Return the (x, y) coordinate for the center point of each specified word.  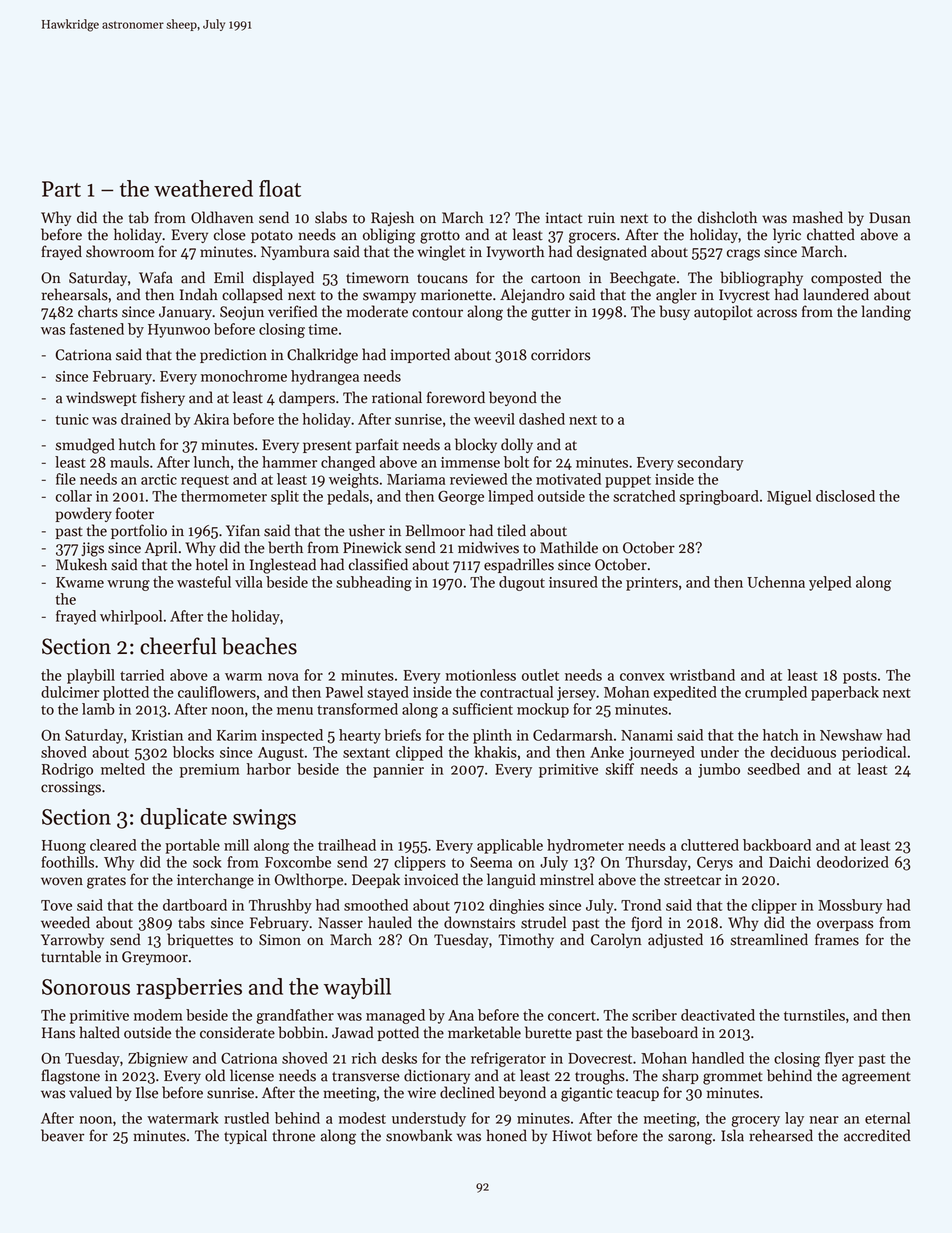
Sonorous (86, 987)
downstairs (479, 922)
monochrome (244, 376)
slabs (331, 217)
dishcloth (727, 217)
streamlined (769, 939)
